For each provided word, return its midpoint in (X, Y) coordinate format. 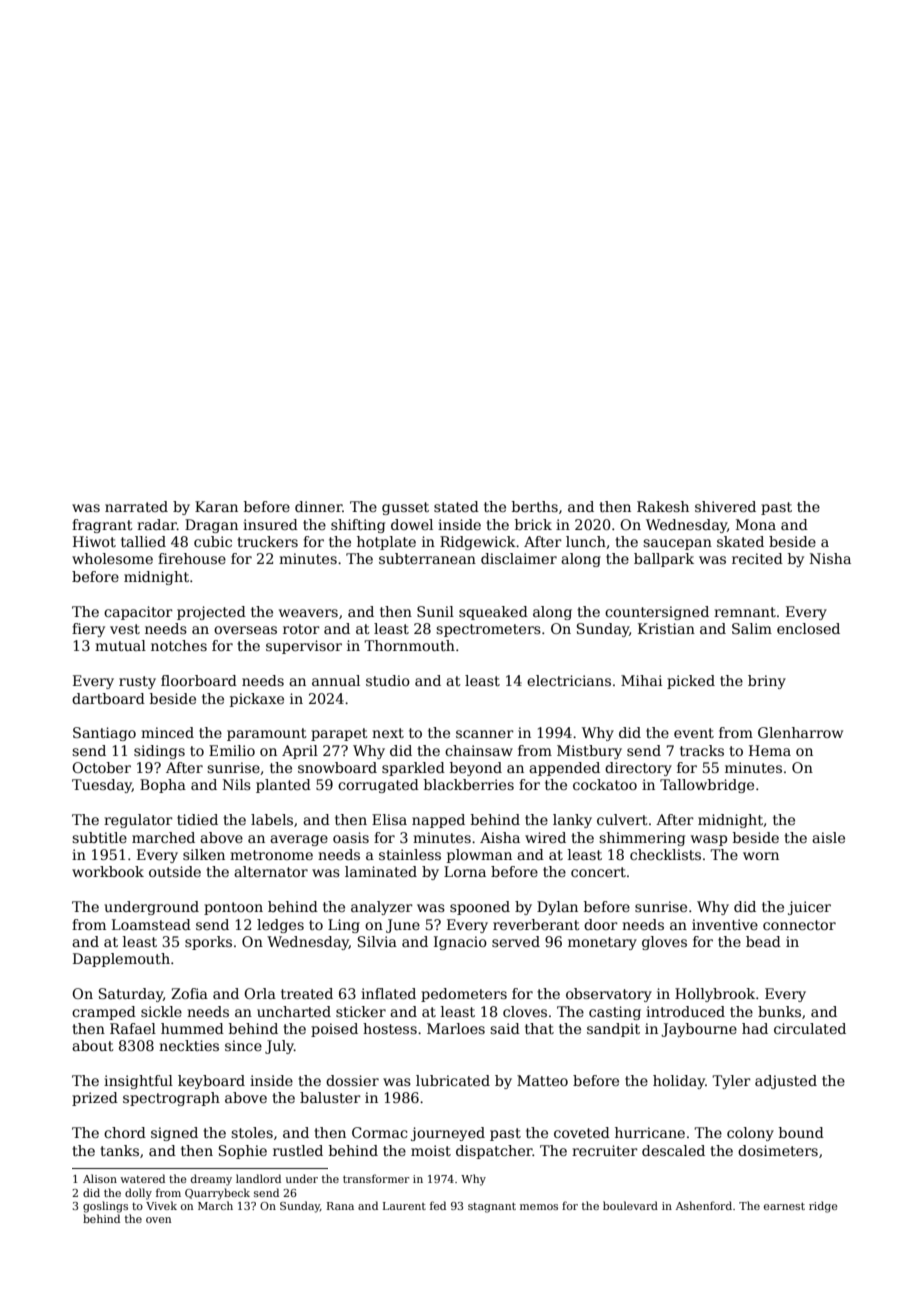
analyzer (382, 908)
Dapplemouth (121, 960)
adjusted (786, 1082)
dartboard (108, 698)
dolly (138, 1194)
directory (638, 769)
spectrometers (488, 630)
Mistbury (589, 752)
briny (767, 682)
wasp (709, 840)
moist (431, 1150)
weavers (308, 613)
